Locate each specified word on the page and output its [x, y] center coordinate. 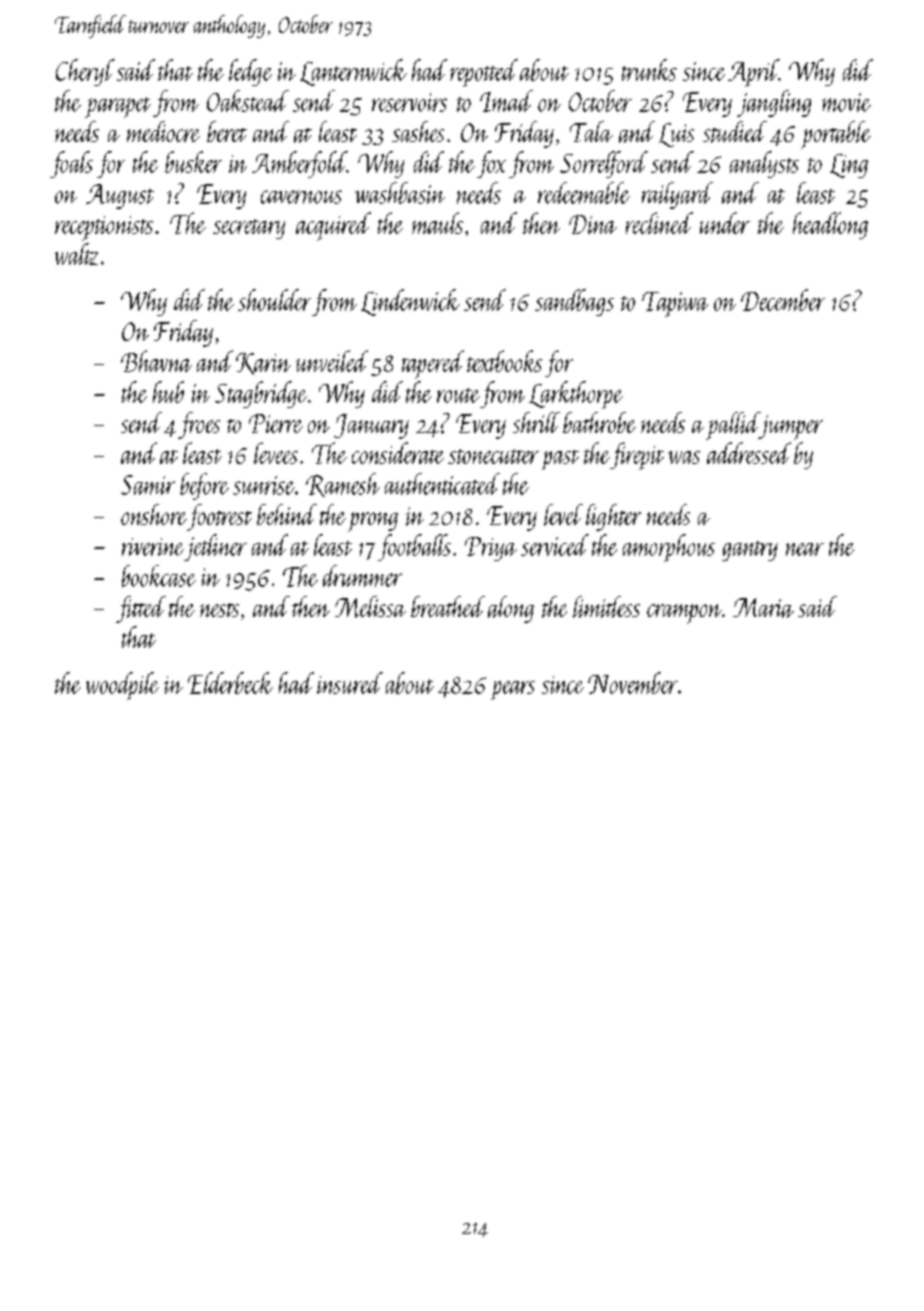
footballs [414, 547]
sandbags [574, 302]
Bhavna [156, 361]
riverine [153, 547]
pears [513, 690]
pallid [733, 426]
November [633, 683]
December [783, 300]
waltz [76, 254]
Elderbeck [230, 683]
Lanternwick [353, 72]
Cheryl [85, 72]
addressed [749, 453]
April [753, 73]
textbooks [504, 361]
